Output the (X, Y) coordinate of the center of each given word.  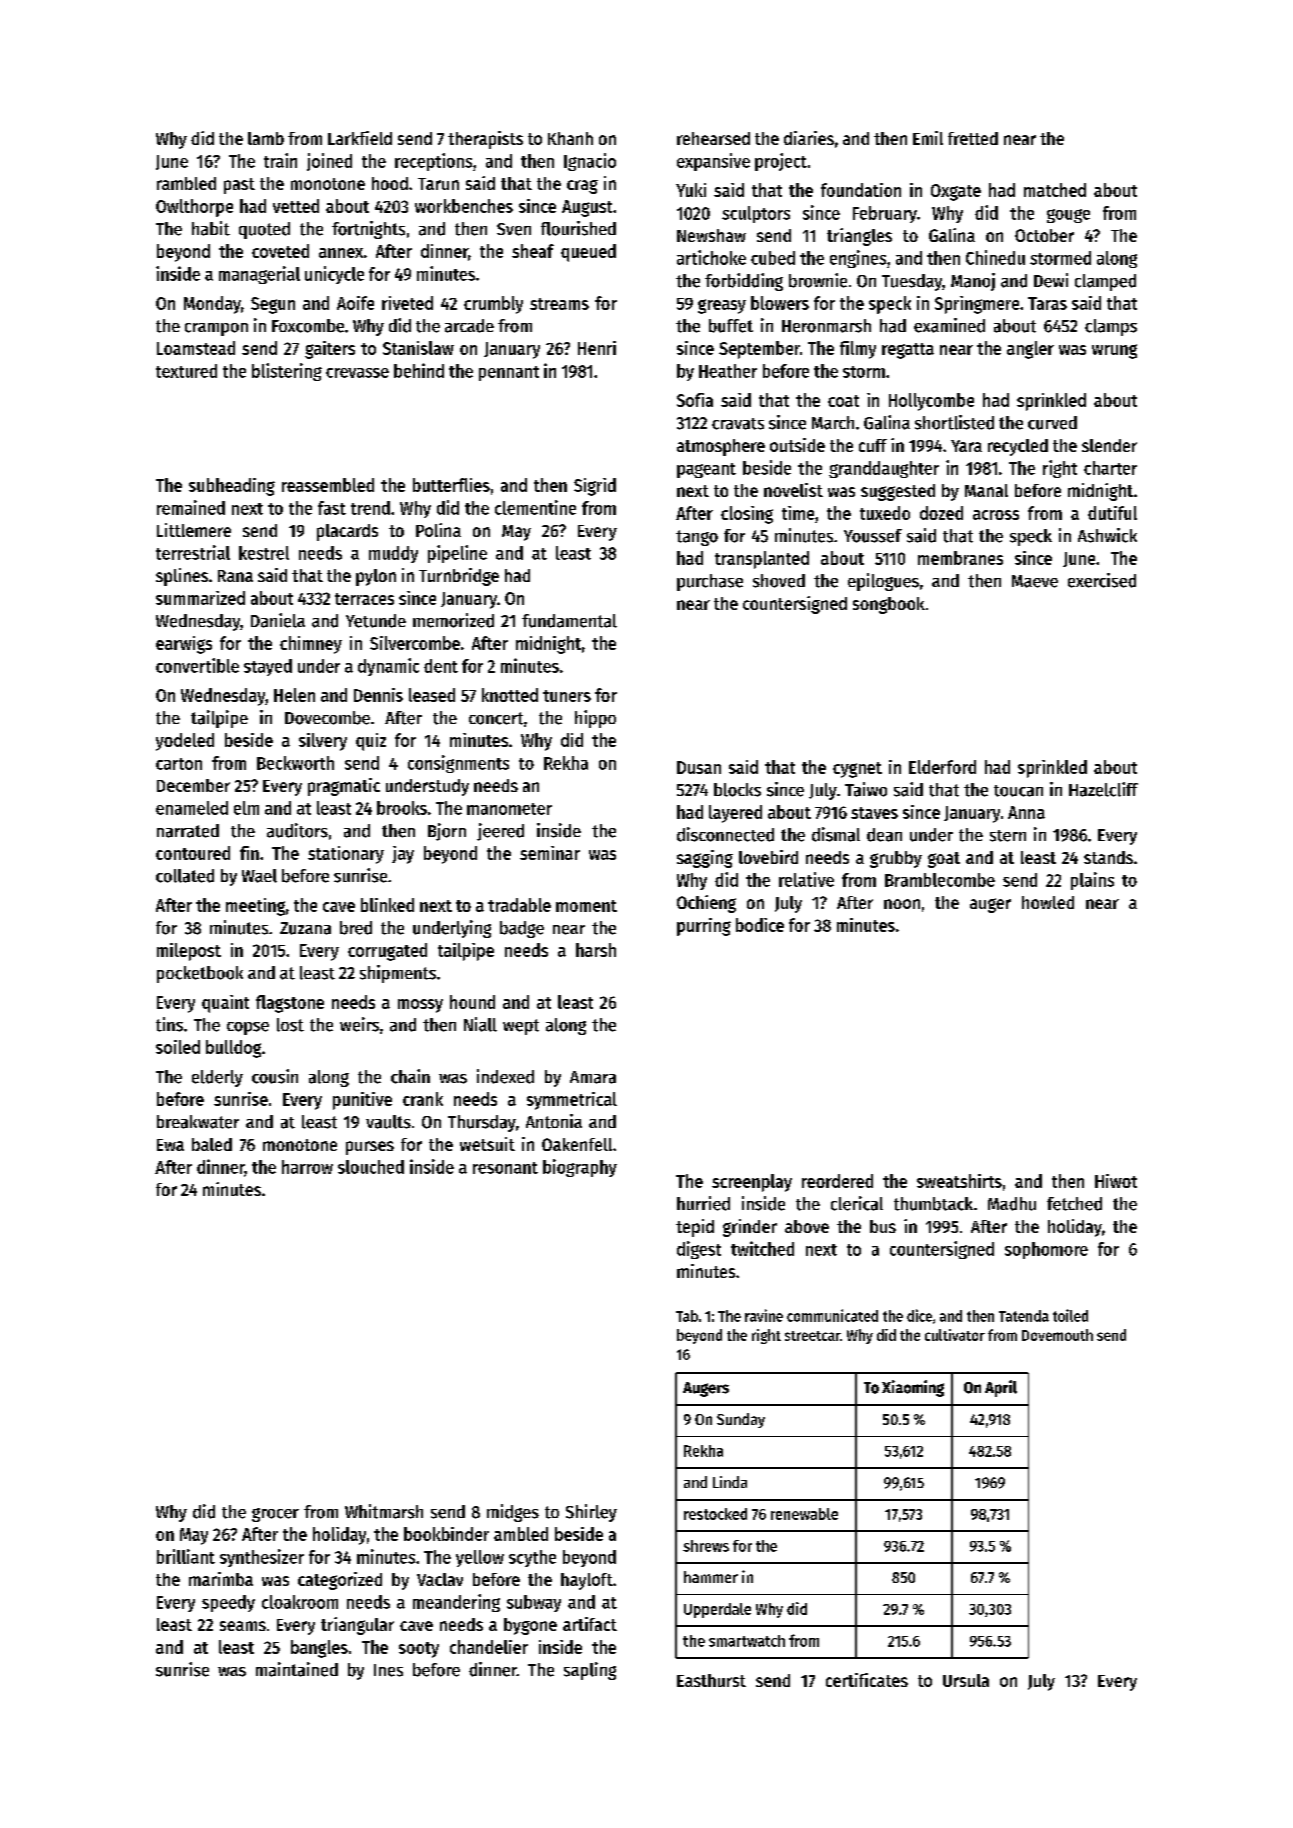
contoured (193, 853)
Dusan (699, 767)
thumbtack (933, 1204)
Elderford (942, 767)
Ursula (966, 1680)
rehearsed (713, 138)
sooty (419, 1650)
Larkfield (360, 138)
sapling (590, 1671)
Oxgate (956, 192)
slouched (371, 1167)
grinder (750, 1228)
